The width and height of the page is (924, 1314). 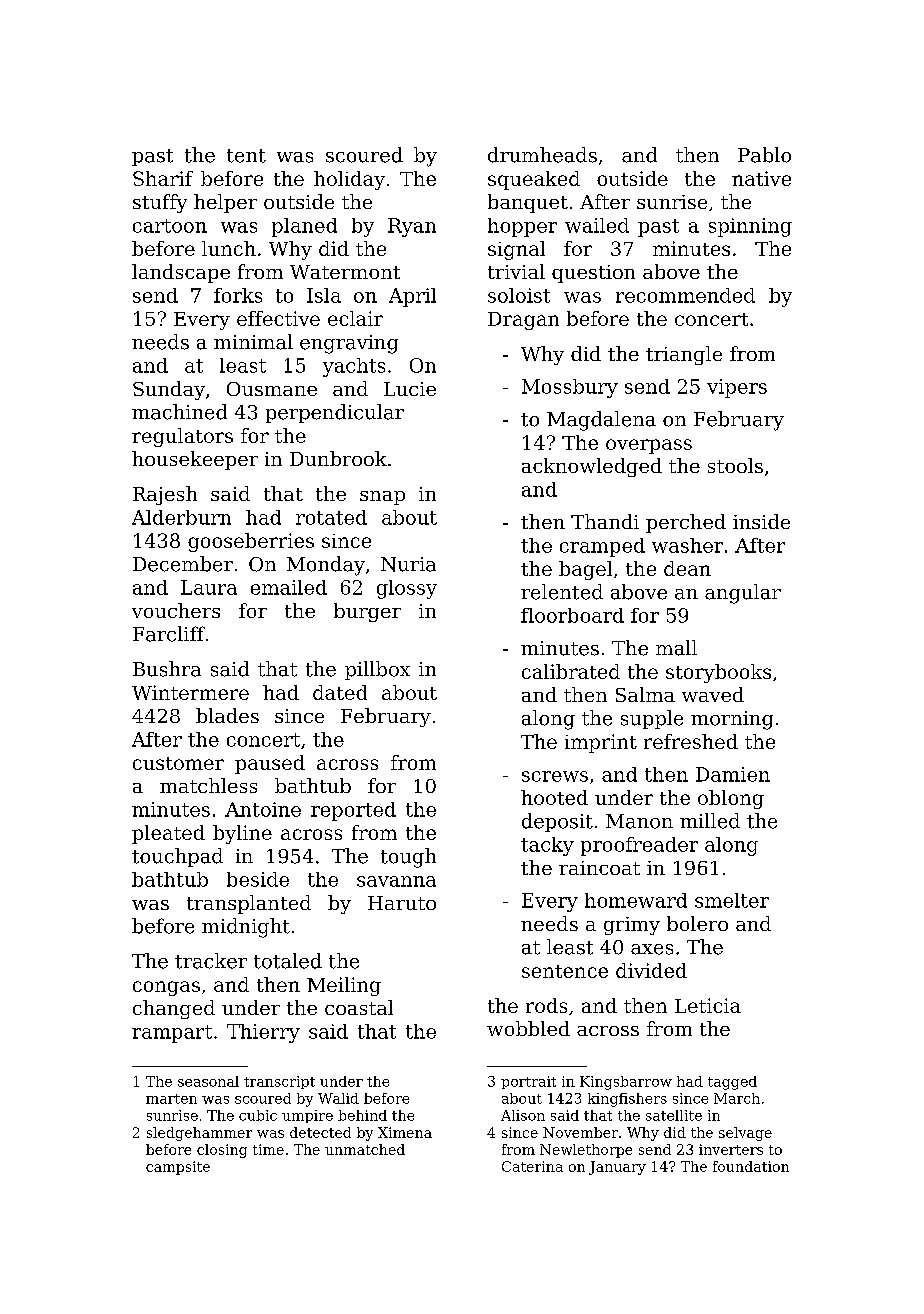 I want to click on emailed, so click(x=289, y=587).
